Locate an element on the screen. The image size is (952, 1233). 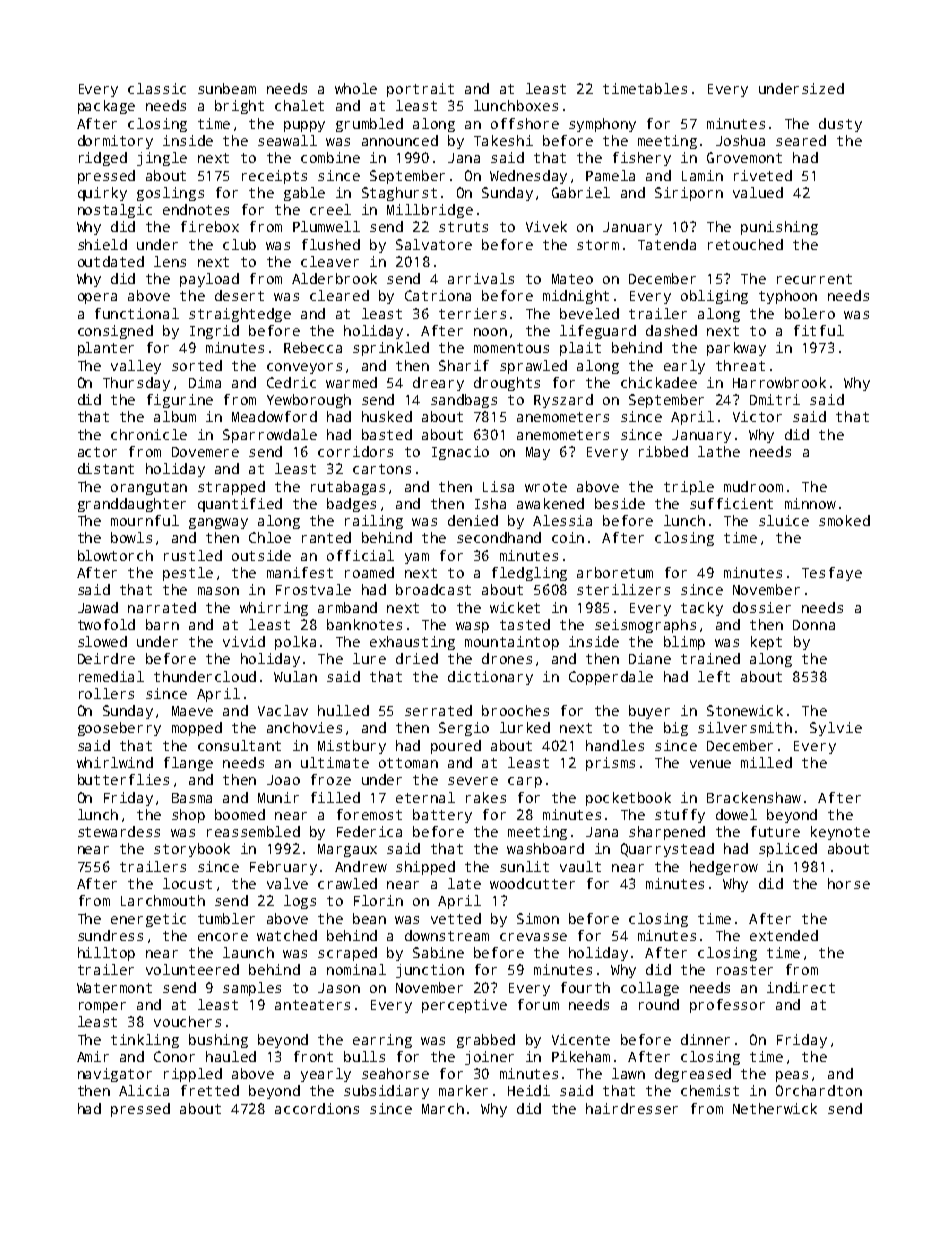
cartons is located at coordinates (382, 469).
